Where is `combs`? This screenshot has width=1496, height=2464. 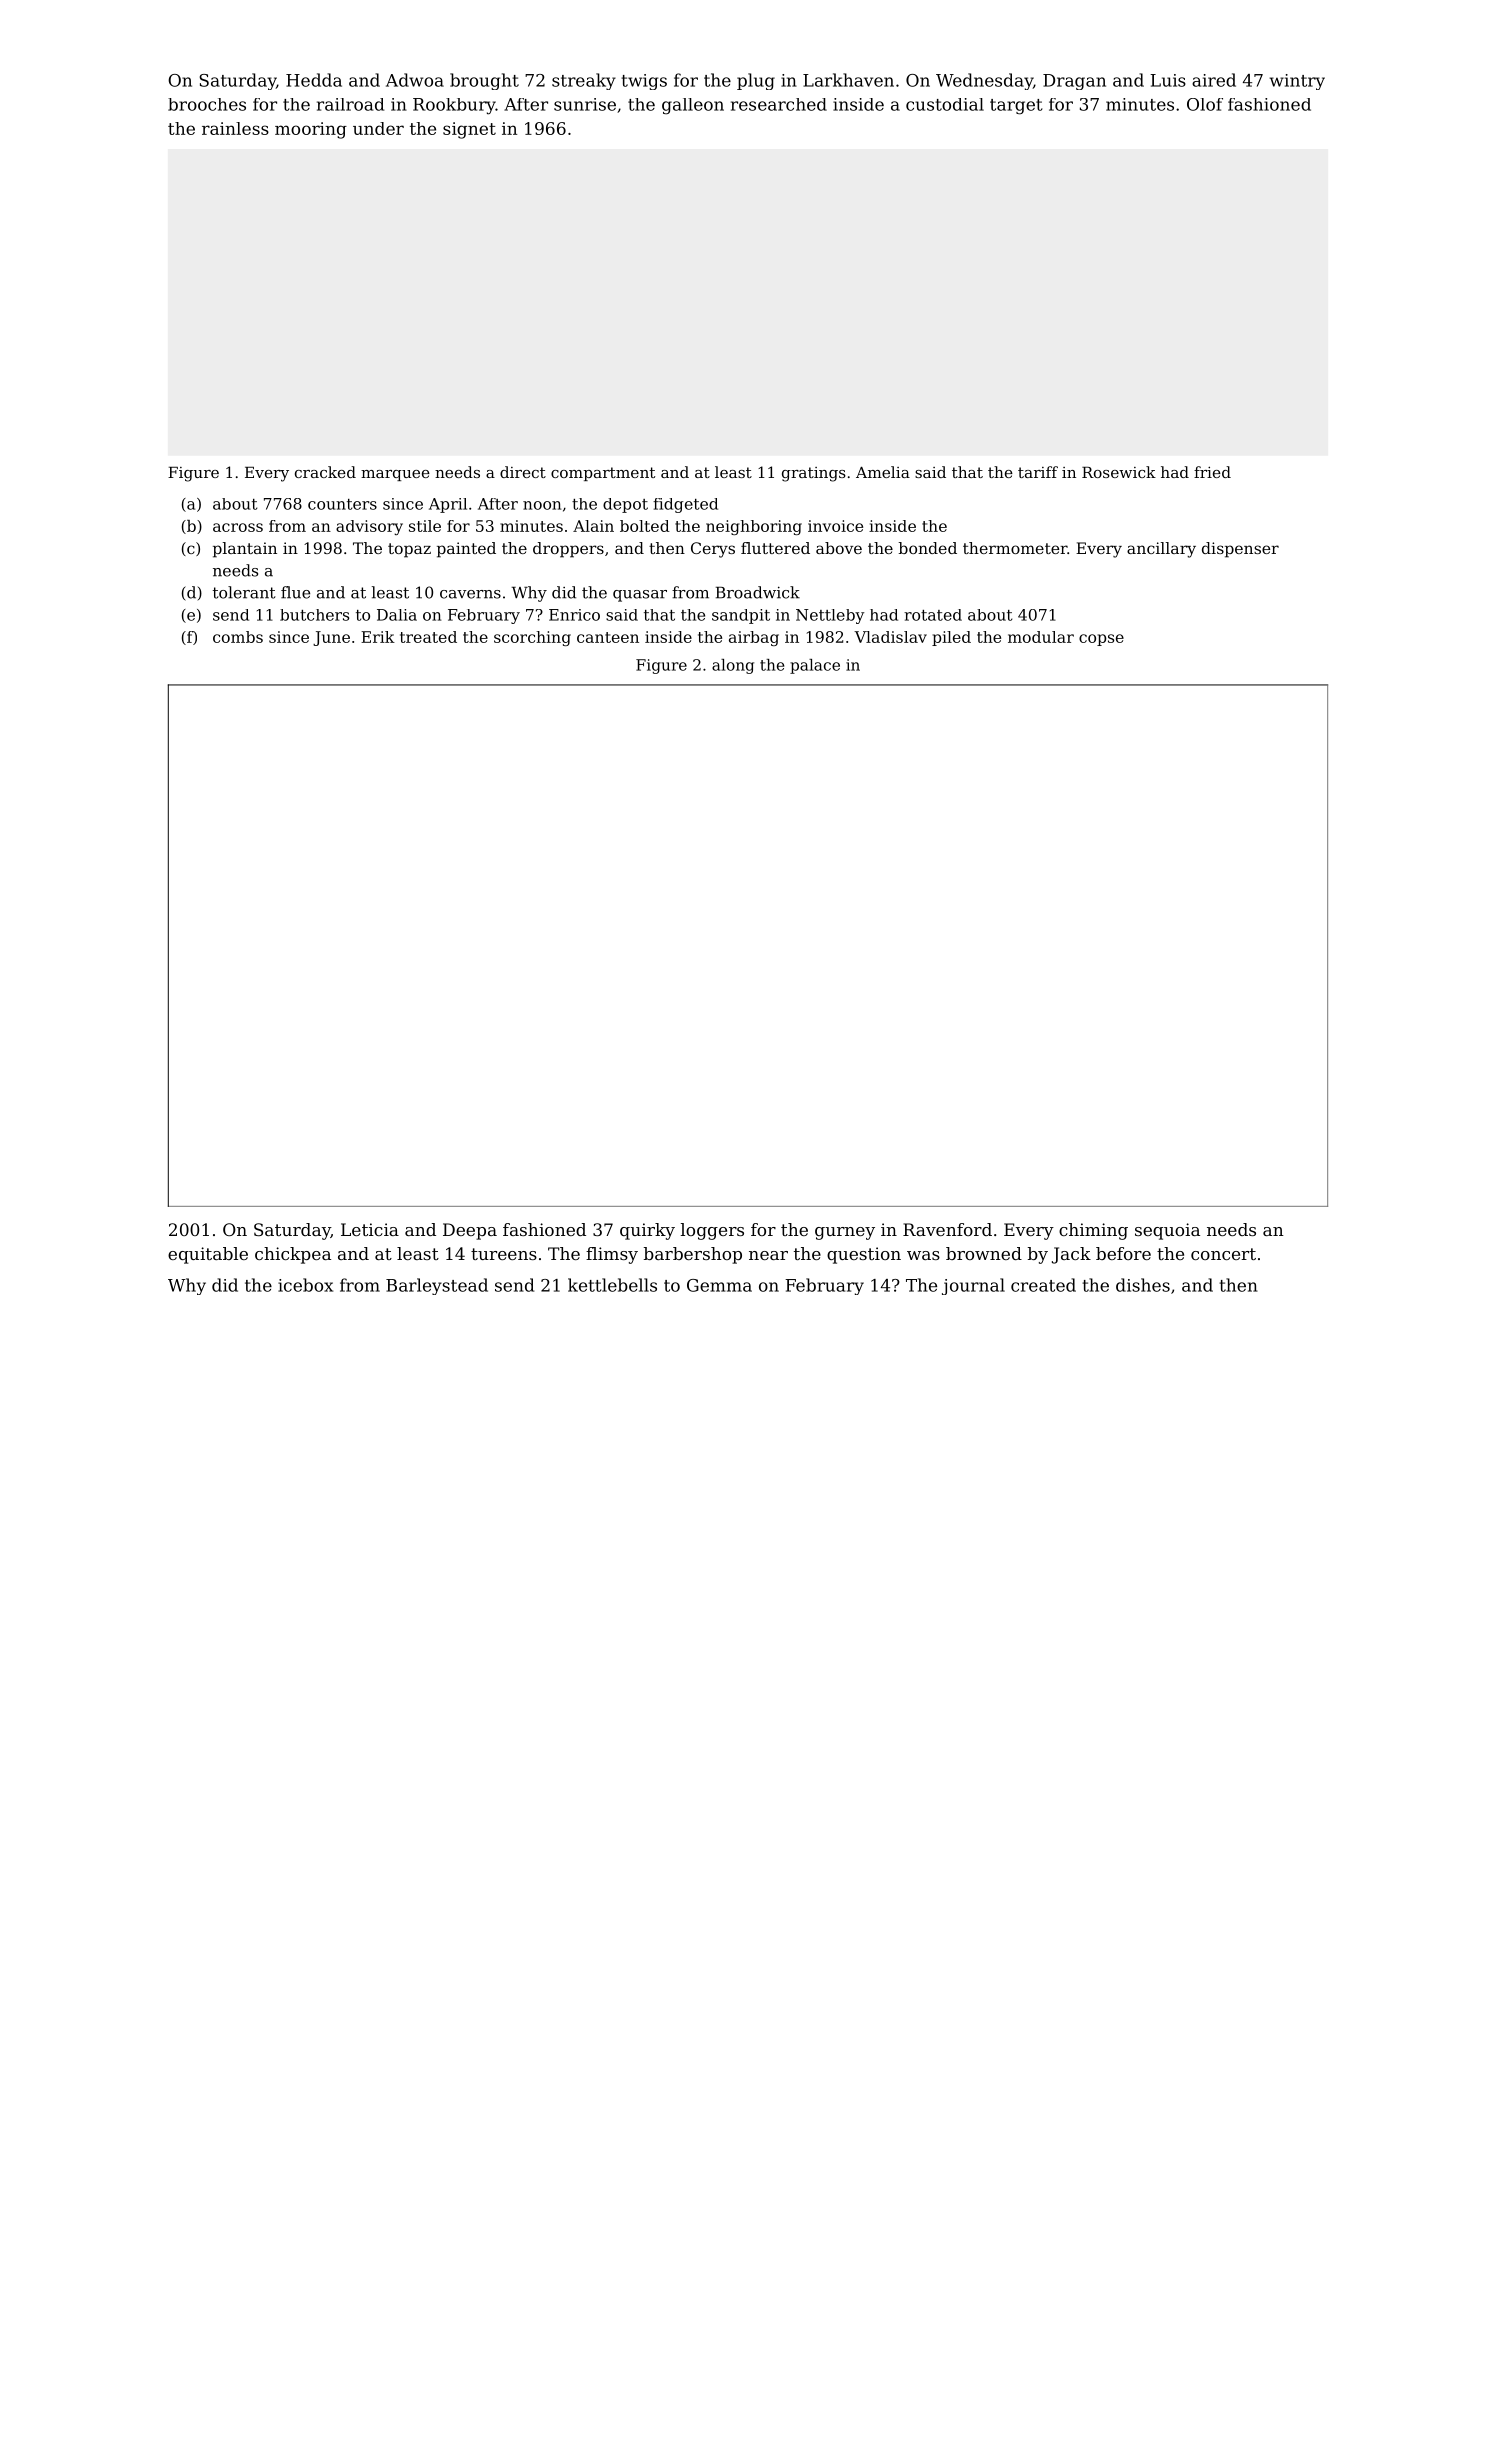 combs is located at coordinates (238, 637).
